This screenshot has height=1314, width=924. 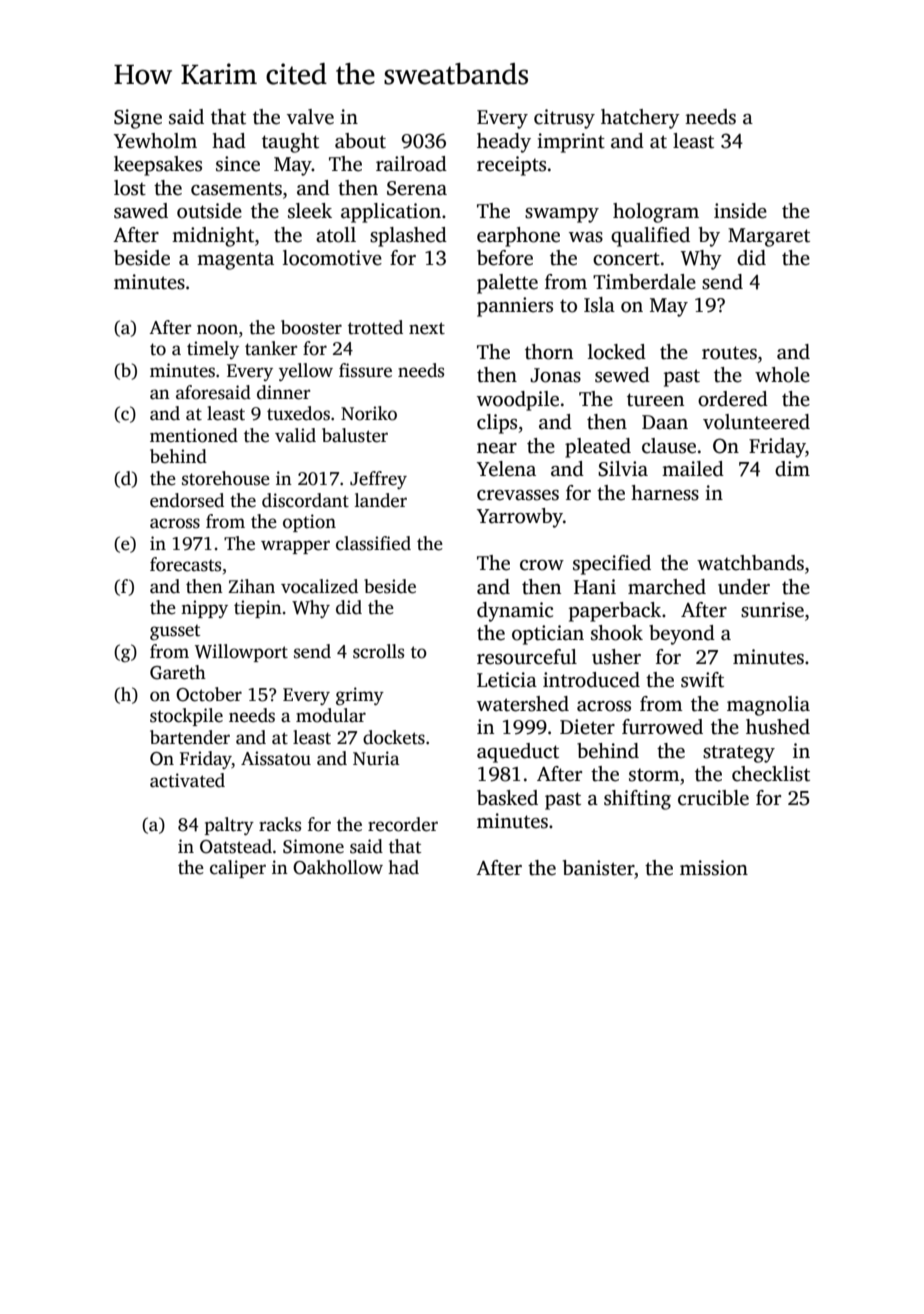 What do you see at coordinates (548, 635) in the screenshot?
I see `optician` at bounding box center [548, 635].
